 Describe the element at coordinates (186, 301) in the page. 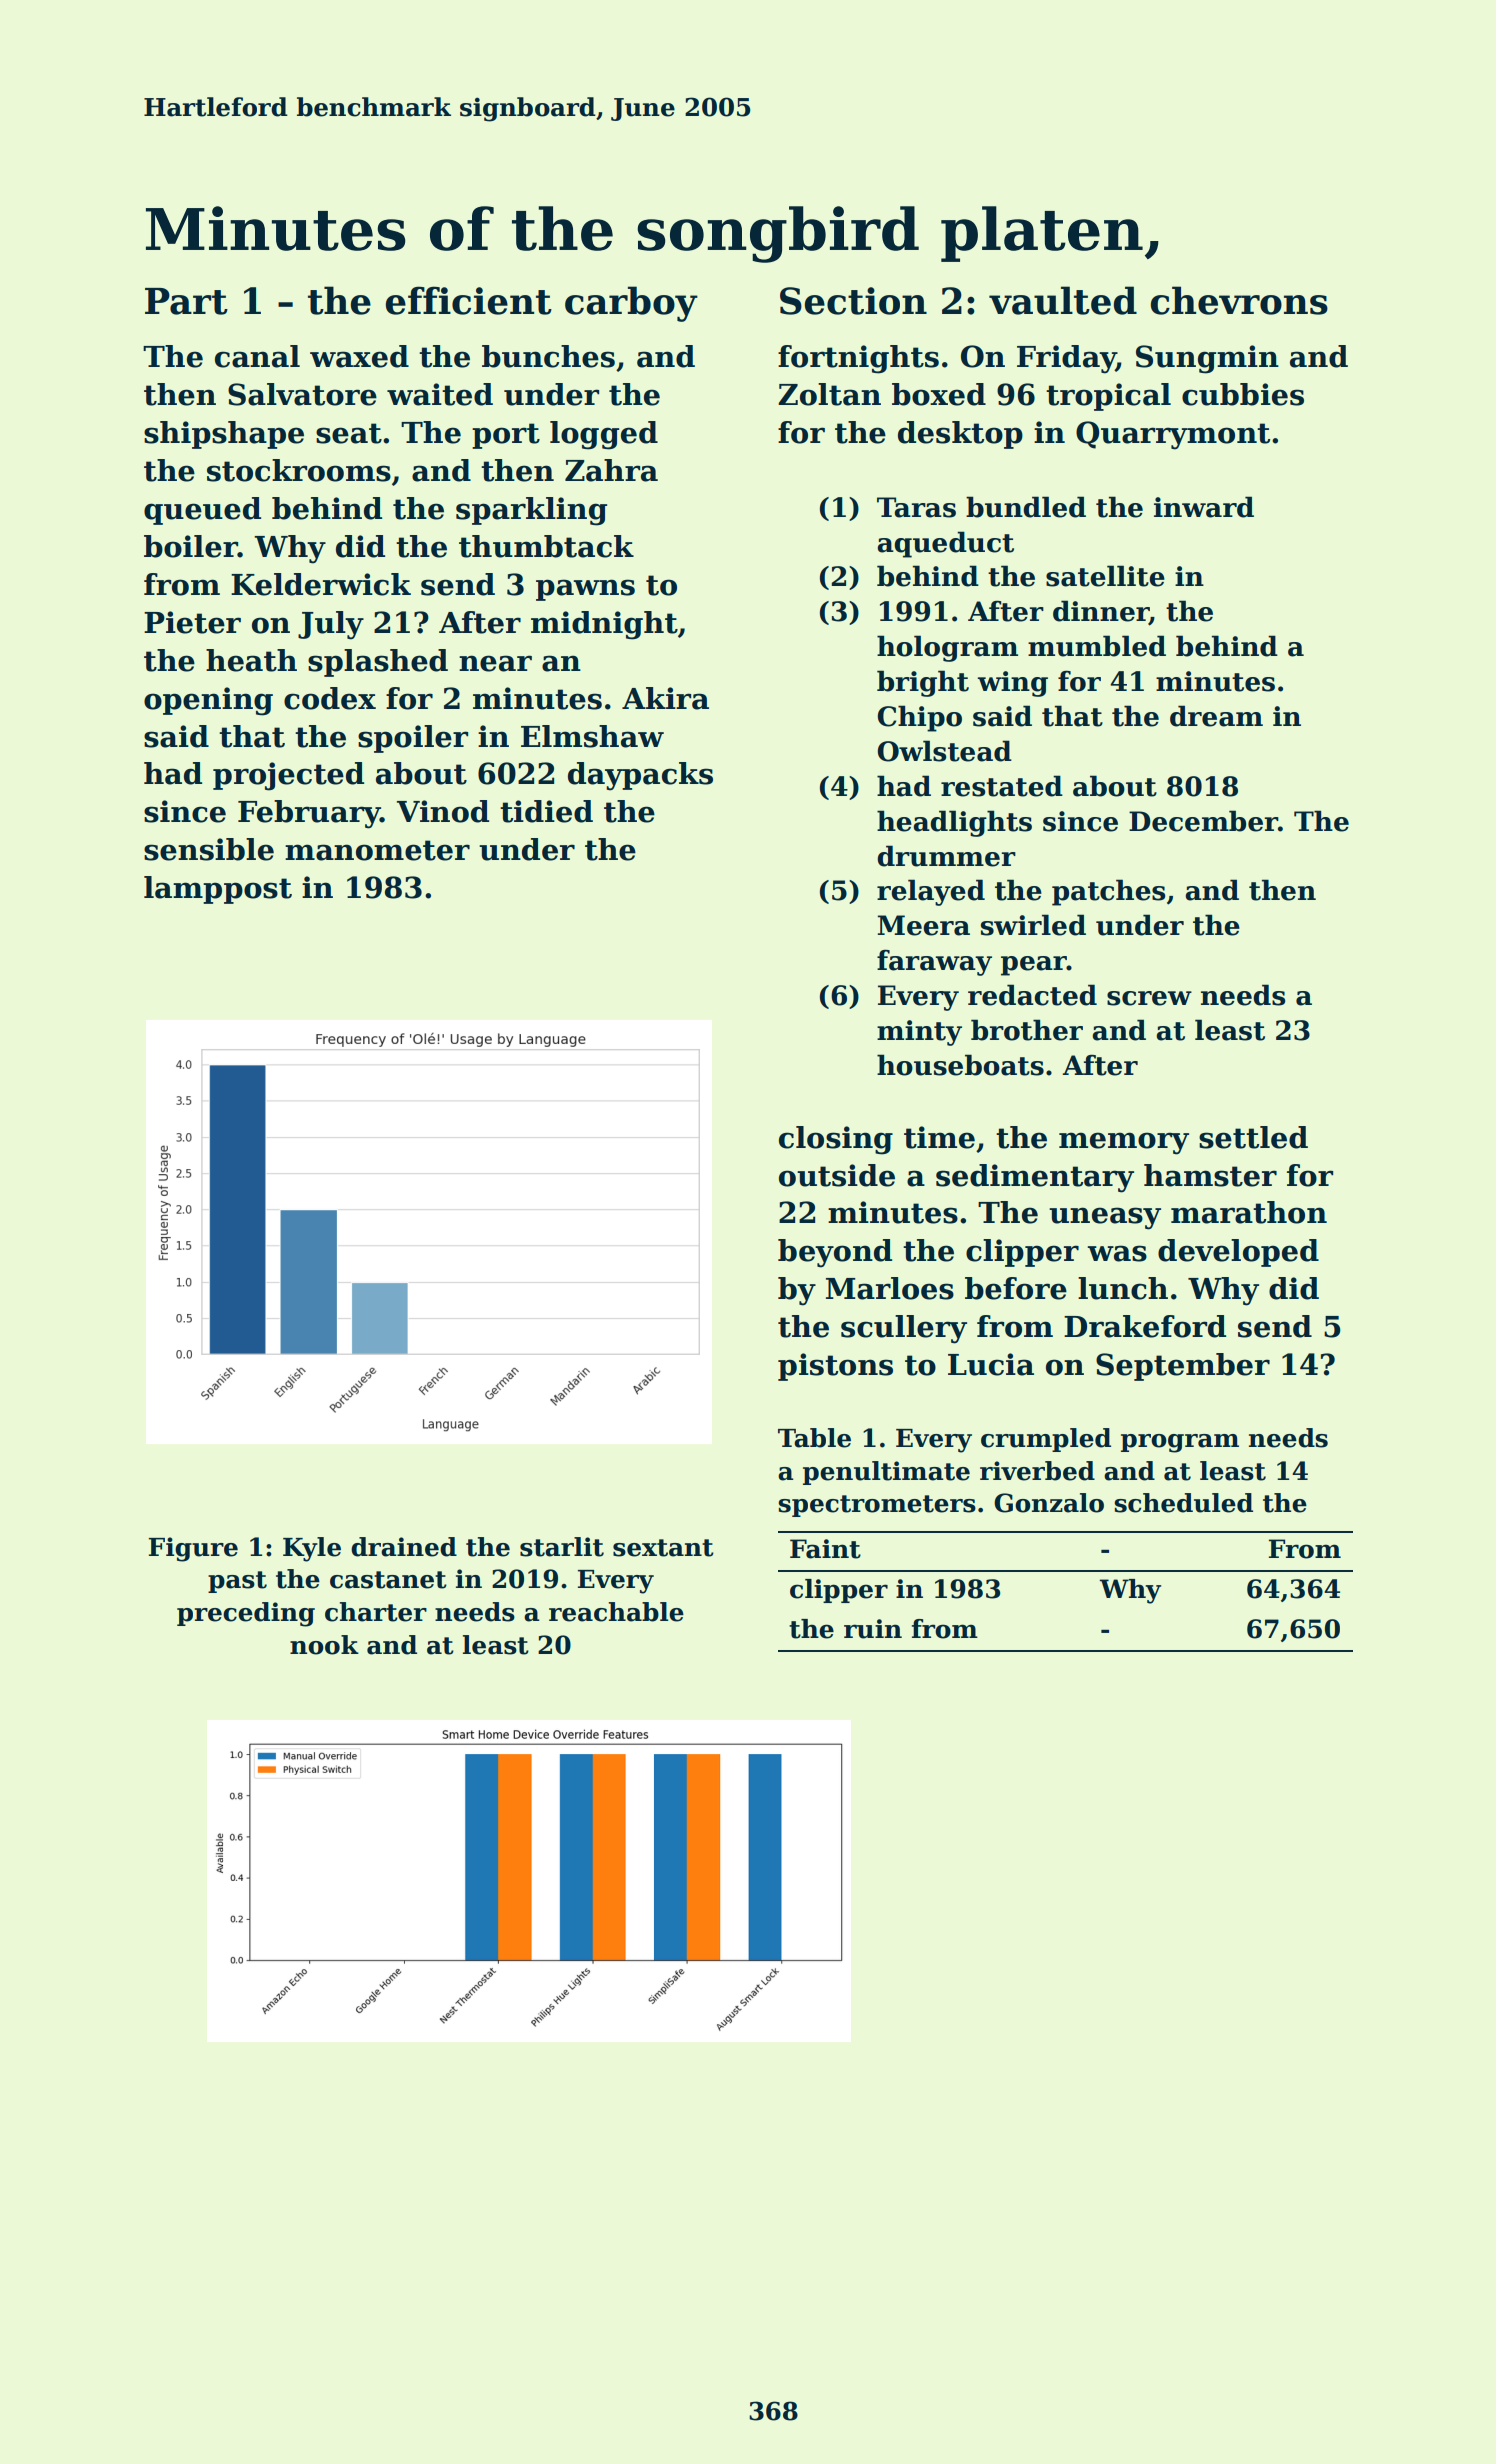

I see `Part` at that location.
